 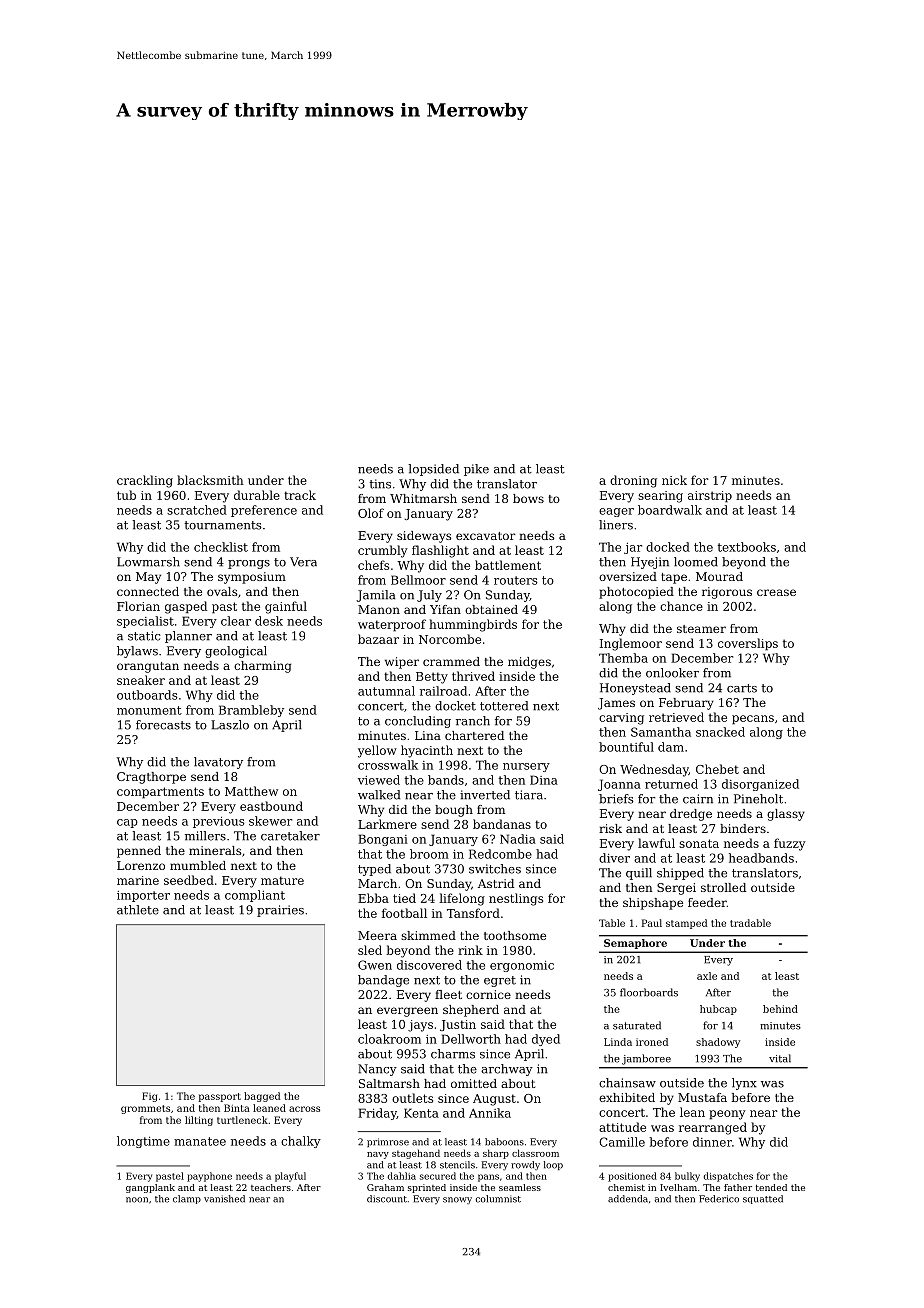 I want to click on clamp, so click(x=187, y=1199).
